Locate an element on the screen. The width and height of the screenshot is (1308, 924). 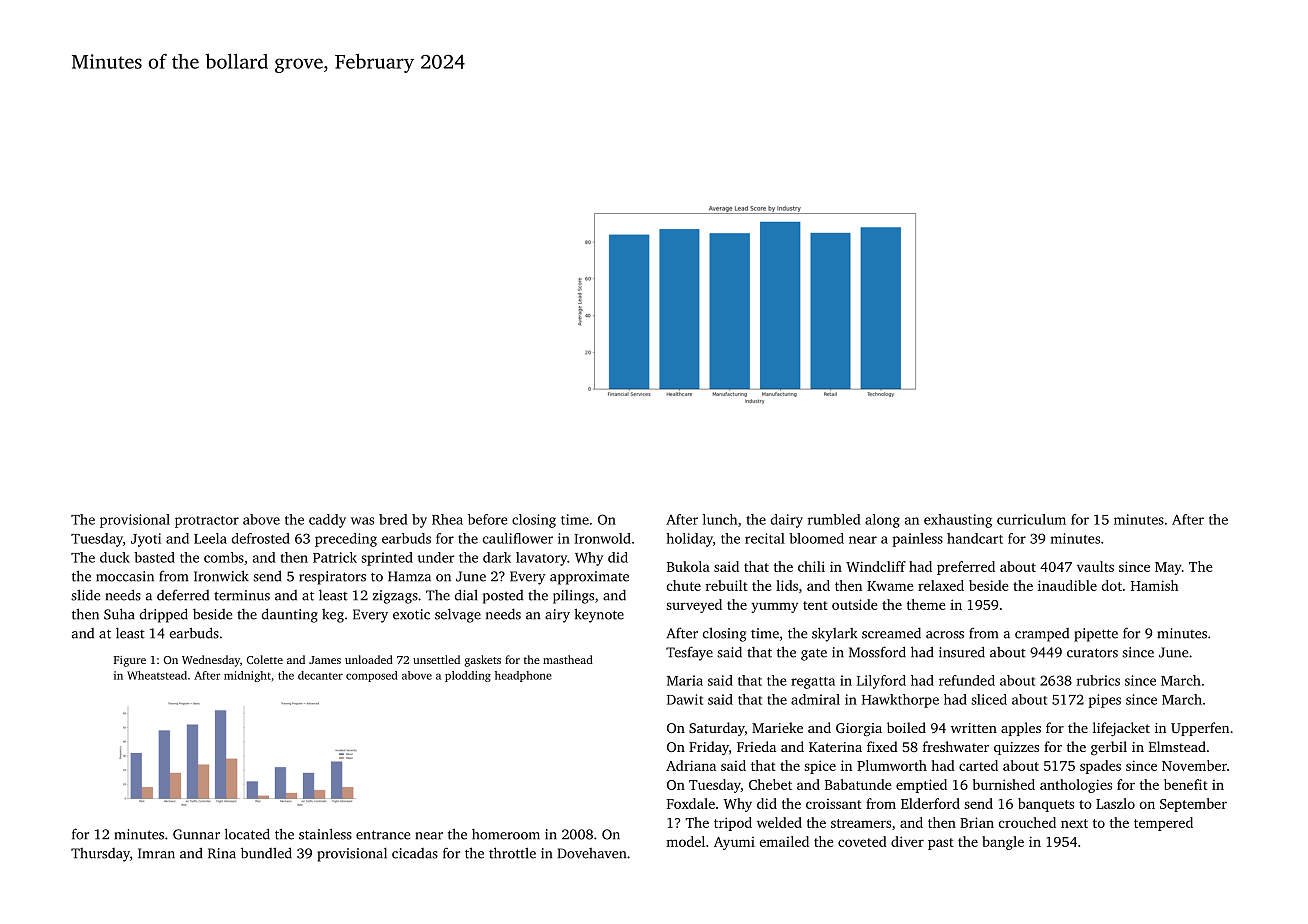
curators is located at coordinates (1092, 653).
